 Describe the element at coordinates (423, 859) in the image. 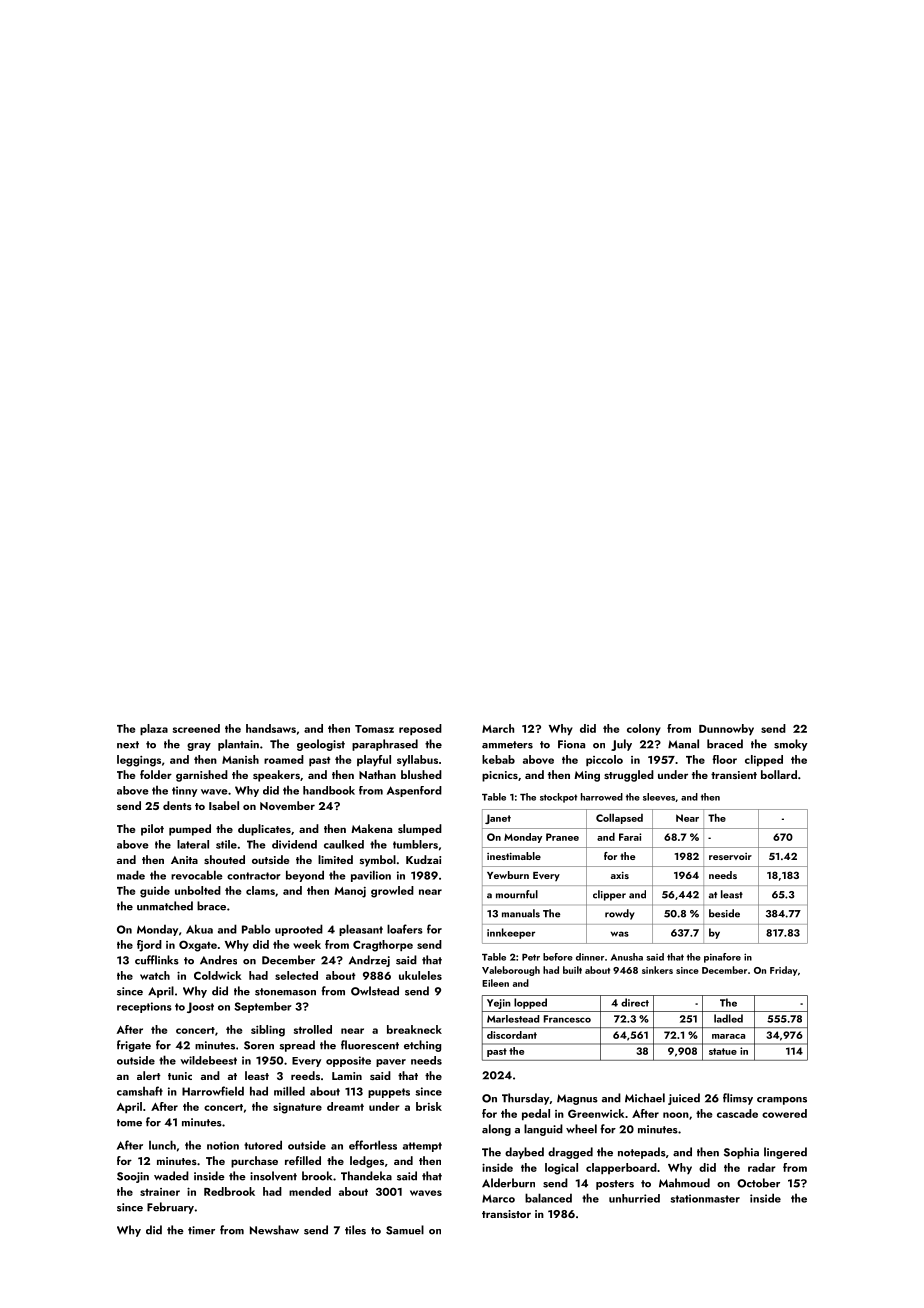

I see `Kudzai` at that location.
